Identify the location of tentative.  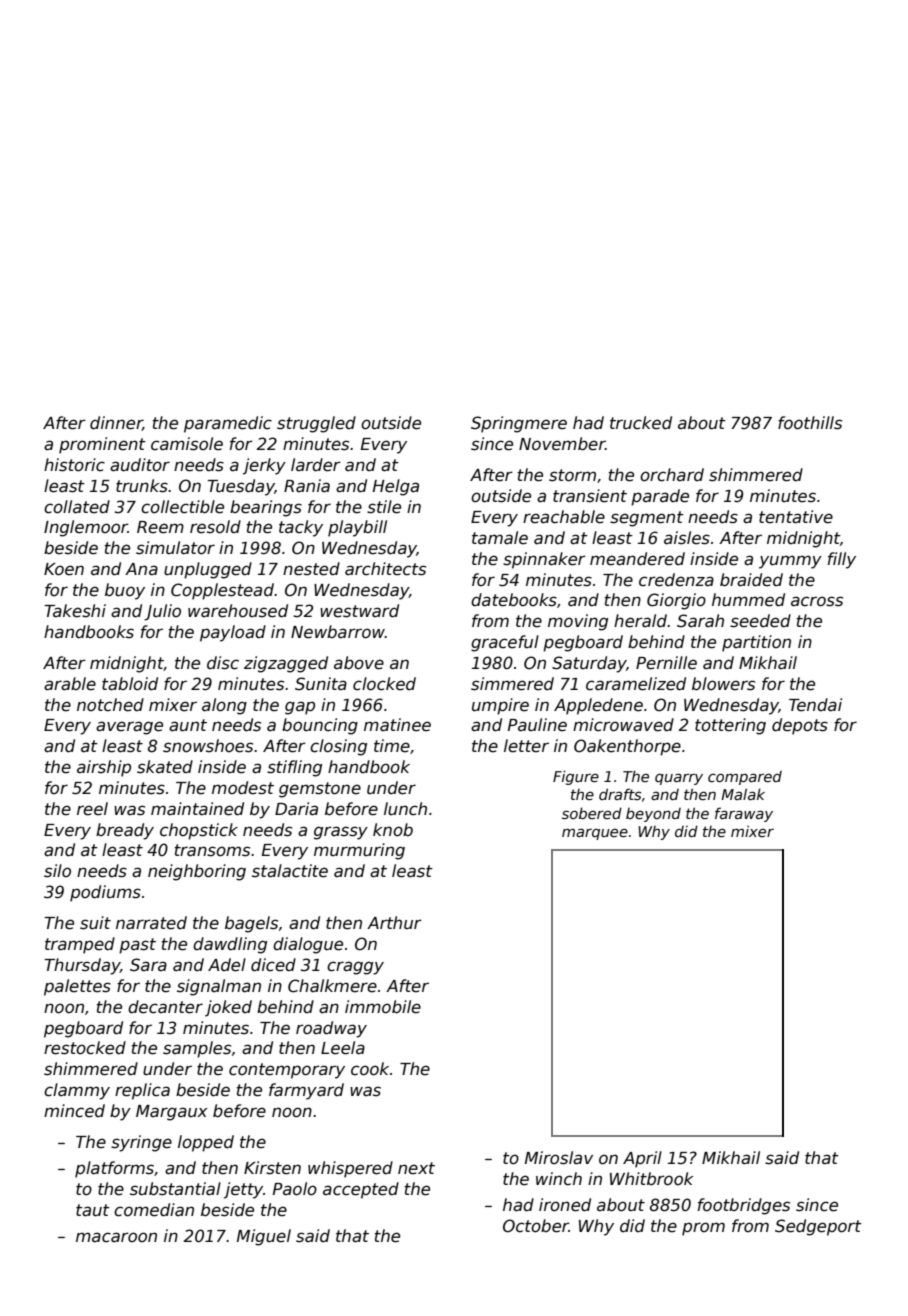
(796, 517).
